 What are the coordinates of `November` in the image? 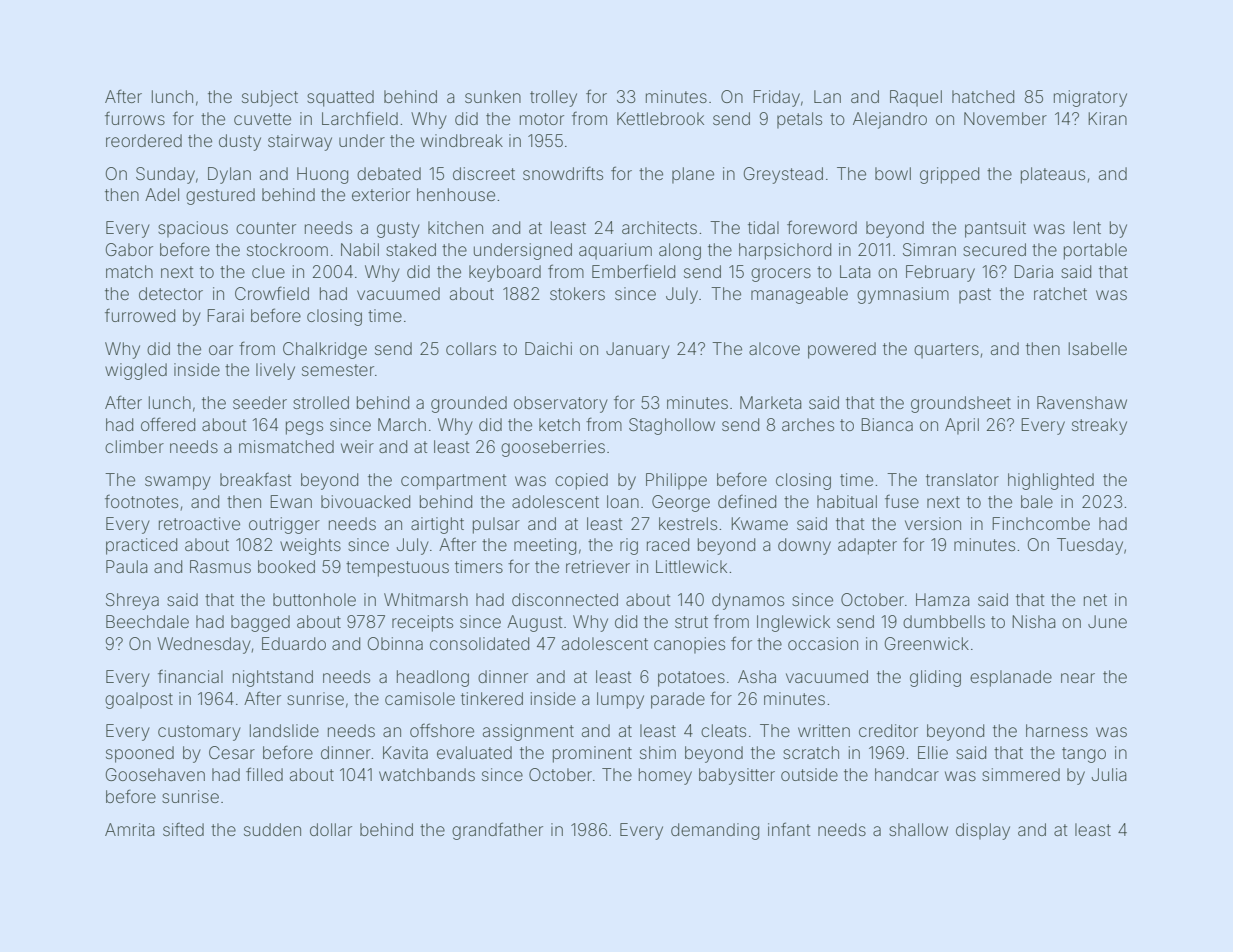 It's located at (1005, 118).
